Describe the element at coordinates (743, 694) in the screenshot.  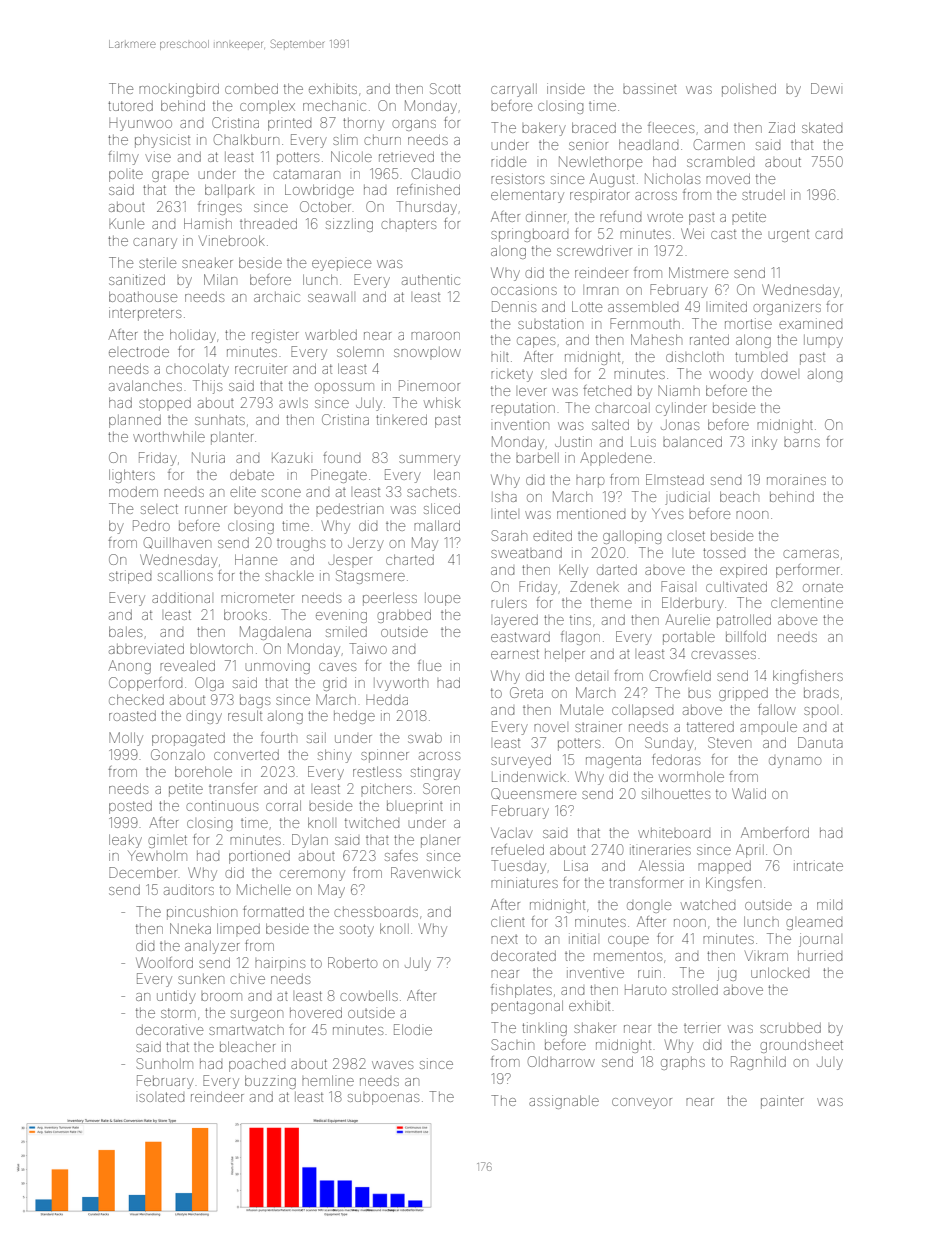
I see `gripped` at that location.
